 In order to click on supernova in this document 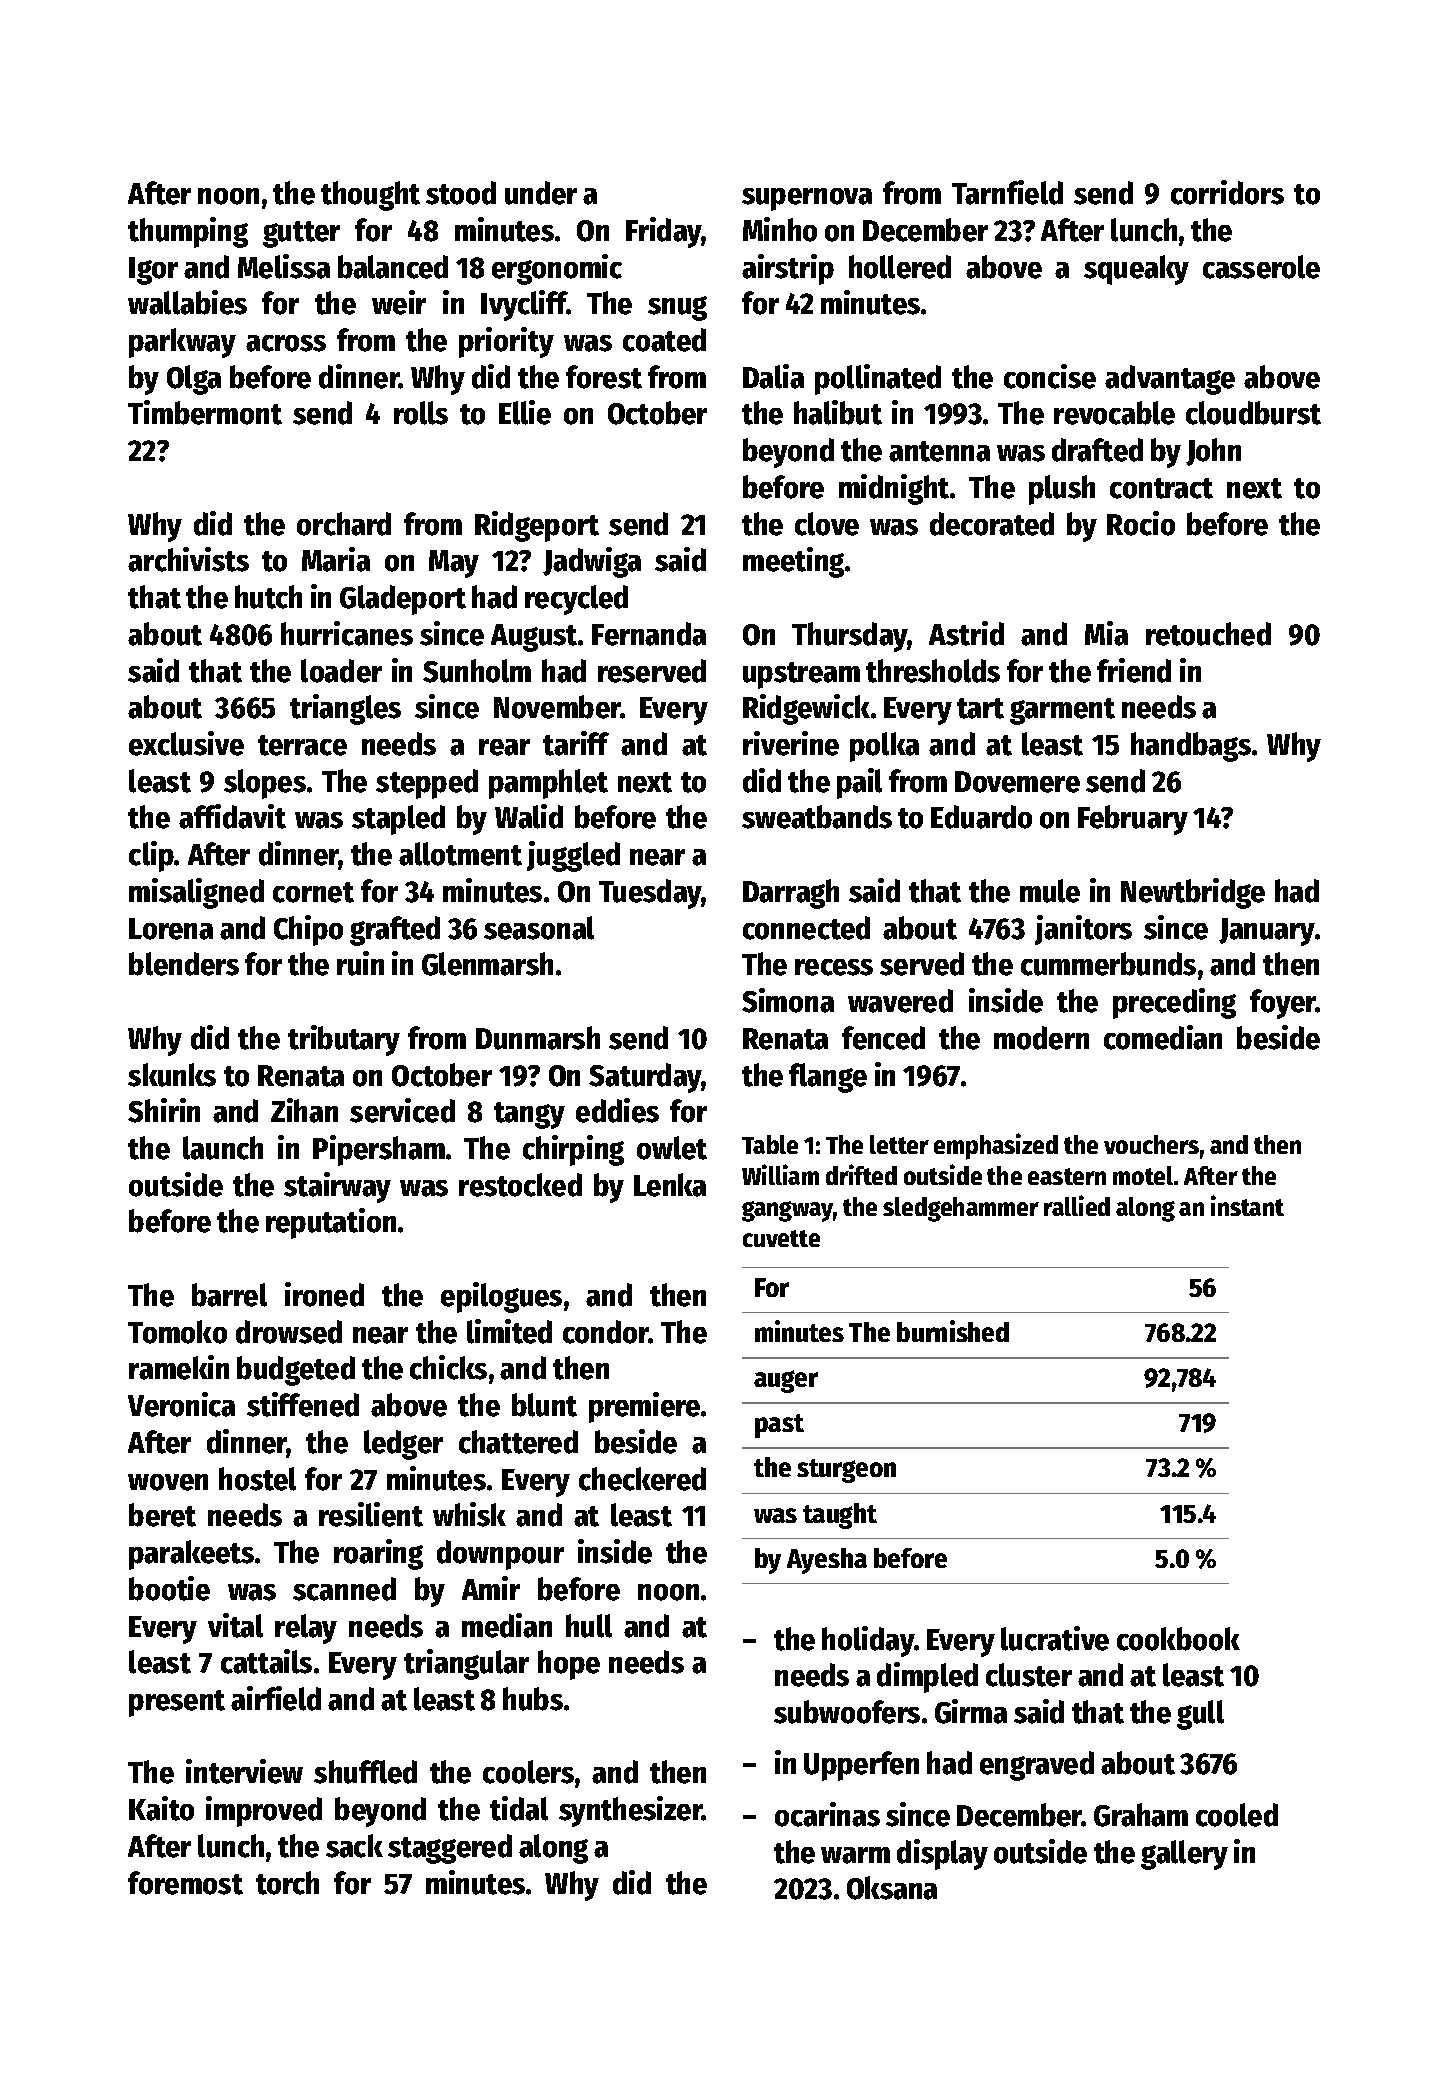, I will do `click(807, 199)`.
